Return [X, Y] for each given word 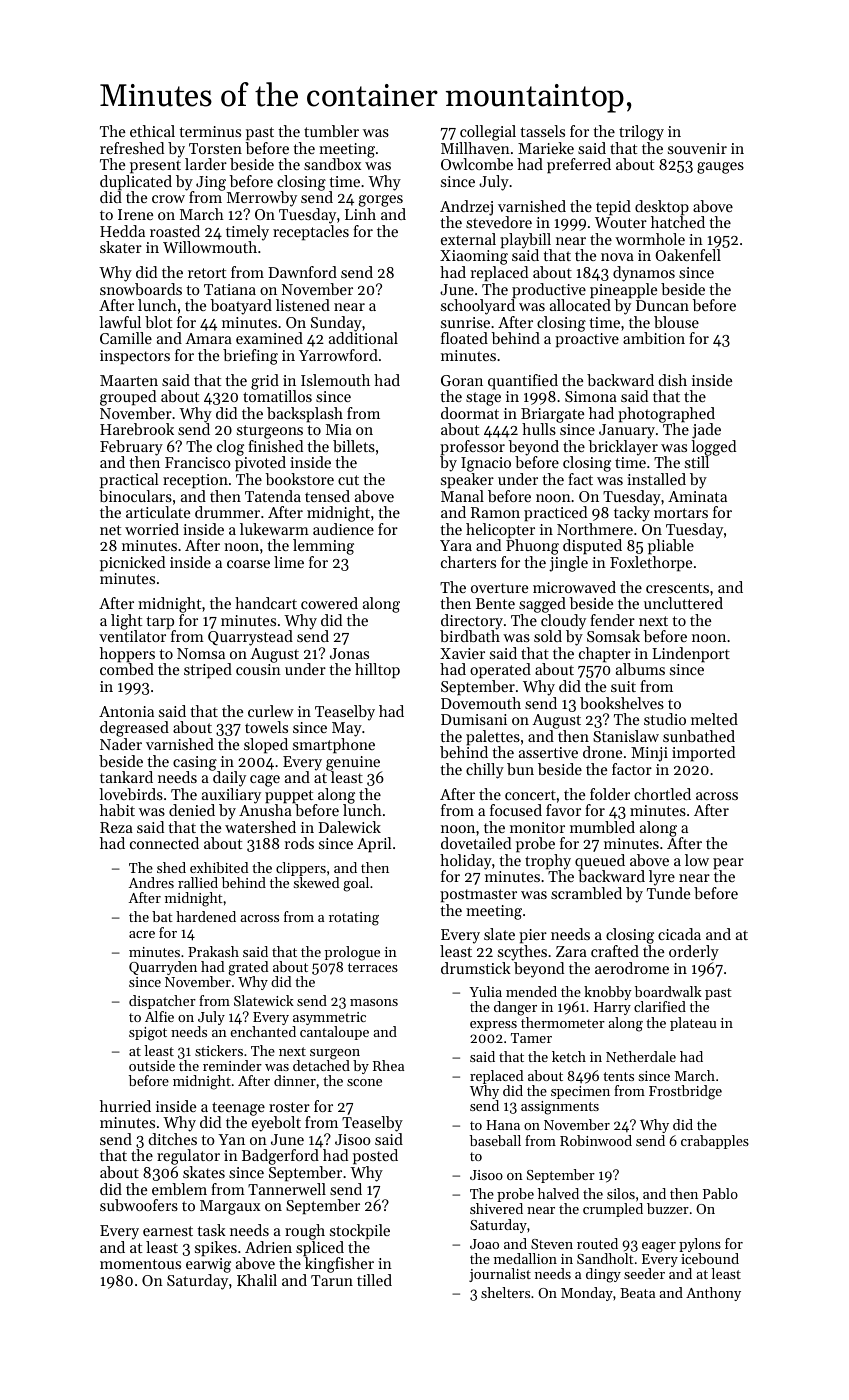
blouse [676, 322]
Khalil [257, 1280]
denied [192, 810]
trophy [548, 862]
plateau [693, 1024]
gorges [380, 201]
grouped [128, 398]
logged [713, 448]
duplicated [136, 183]
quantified [523, 382]
